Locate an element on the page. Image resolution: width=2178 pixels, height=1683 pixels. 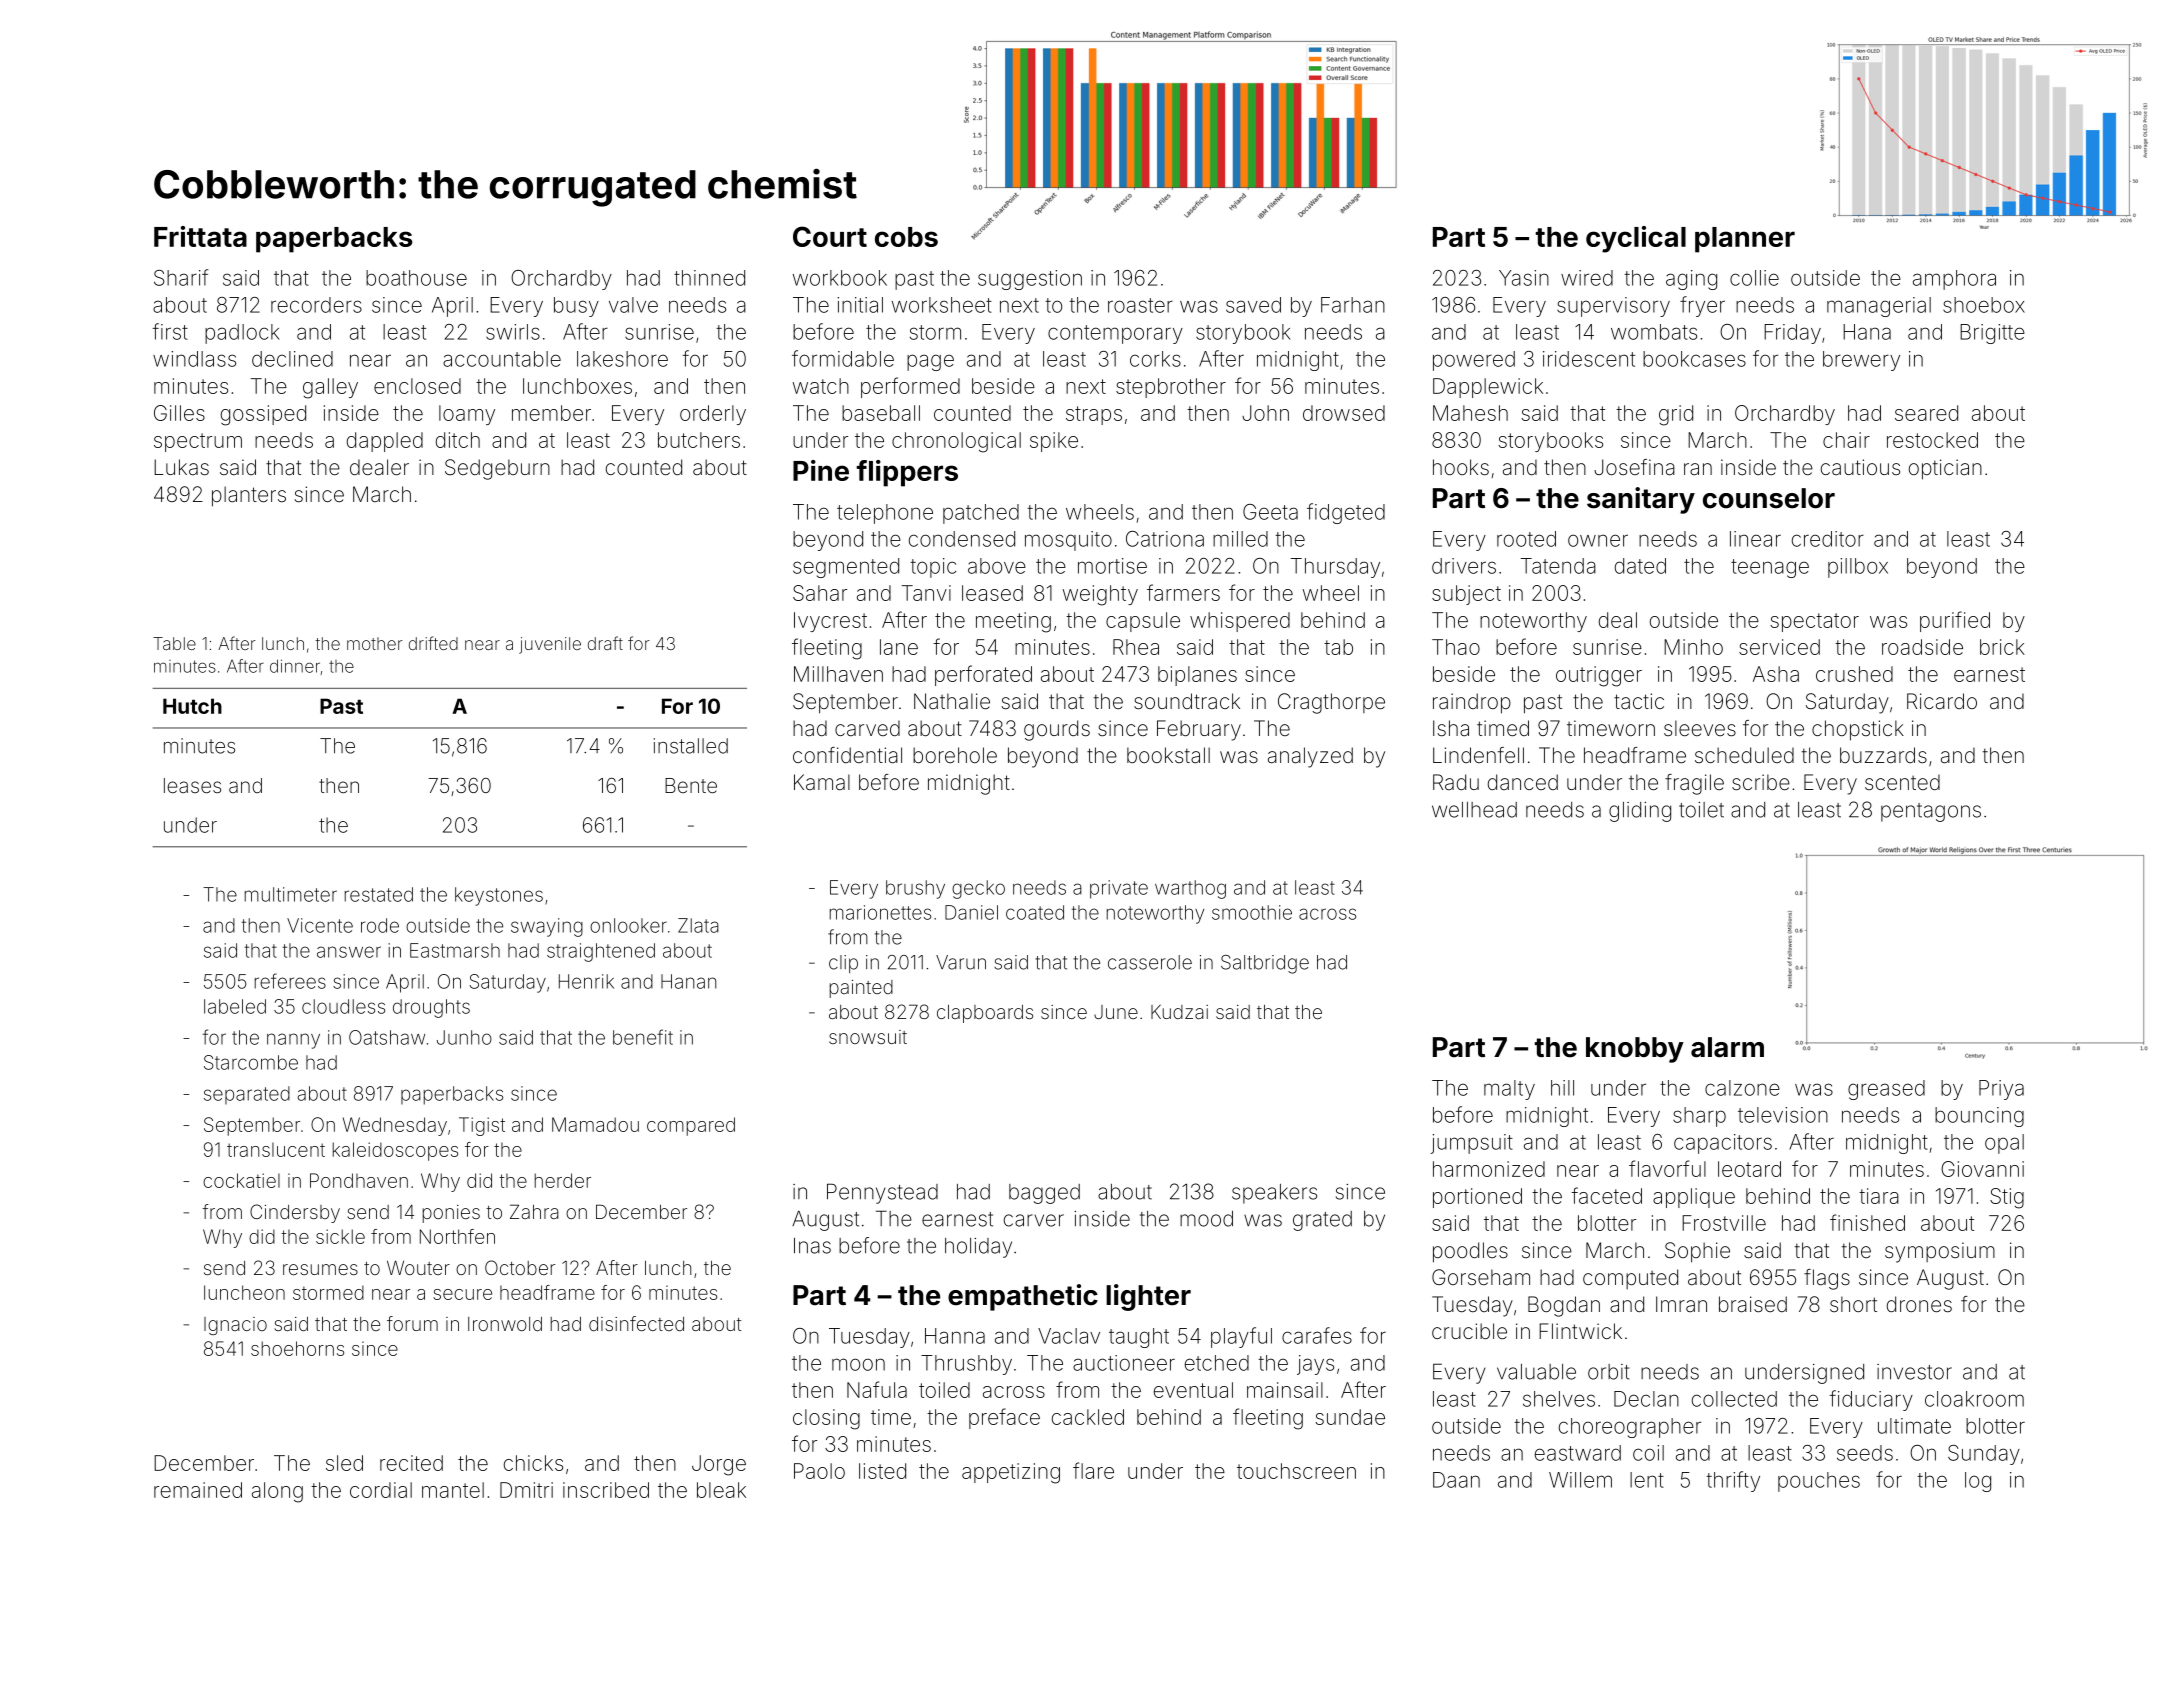
Oatshaw is located at coordinates (387, 1037).
